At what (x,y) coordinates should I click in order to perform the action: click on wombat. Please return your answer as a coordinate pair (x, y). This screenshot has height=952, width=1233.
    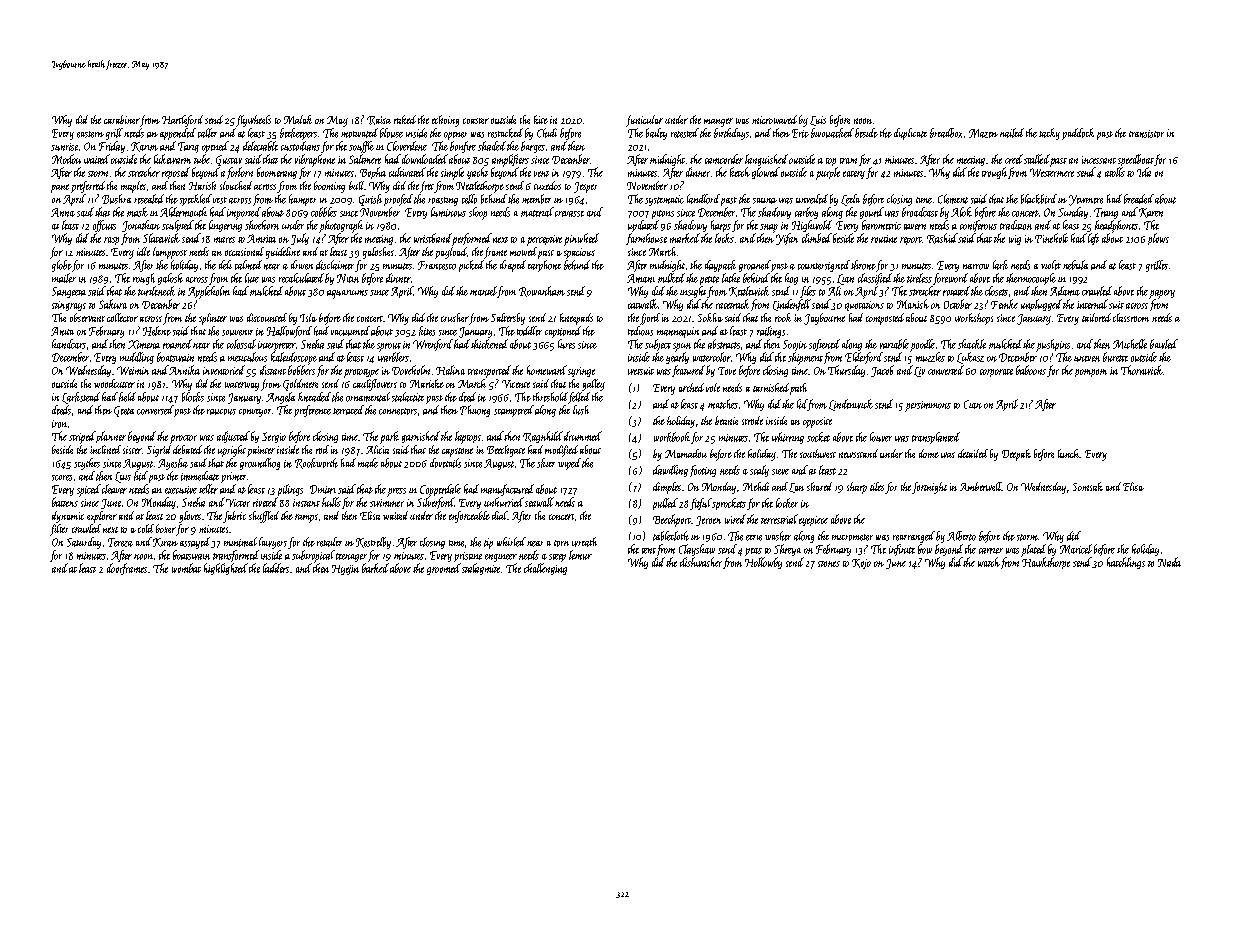
    Looking at the image, I should click on (186, 568).
